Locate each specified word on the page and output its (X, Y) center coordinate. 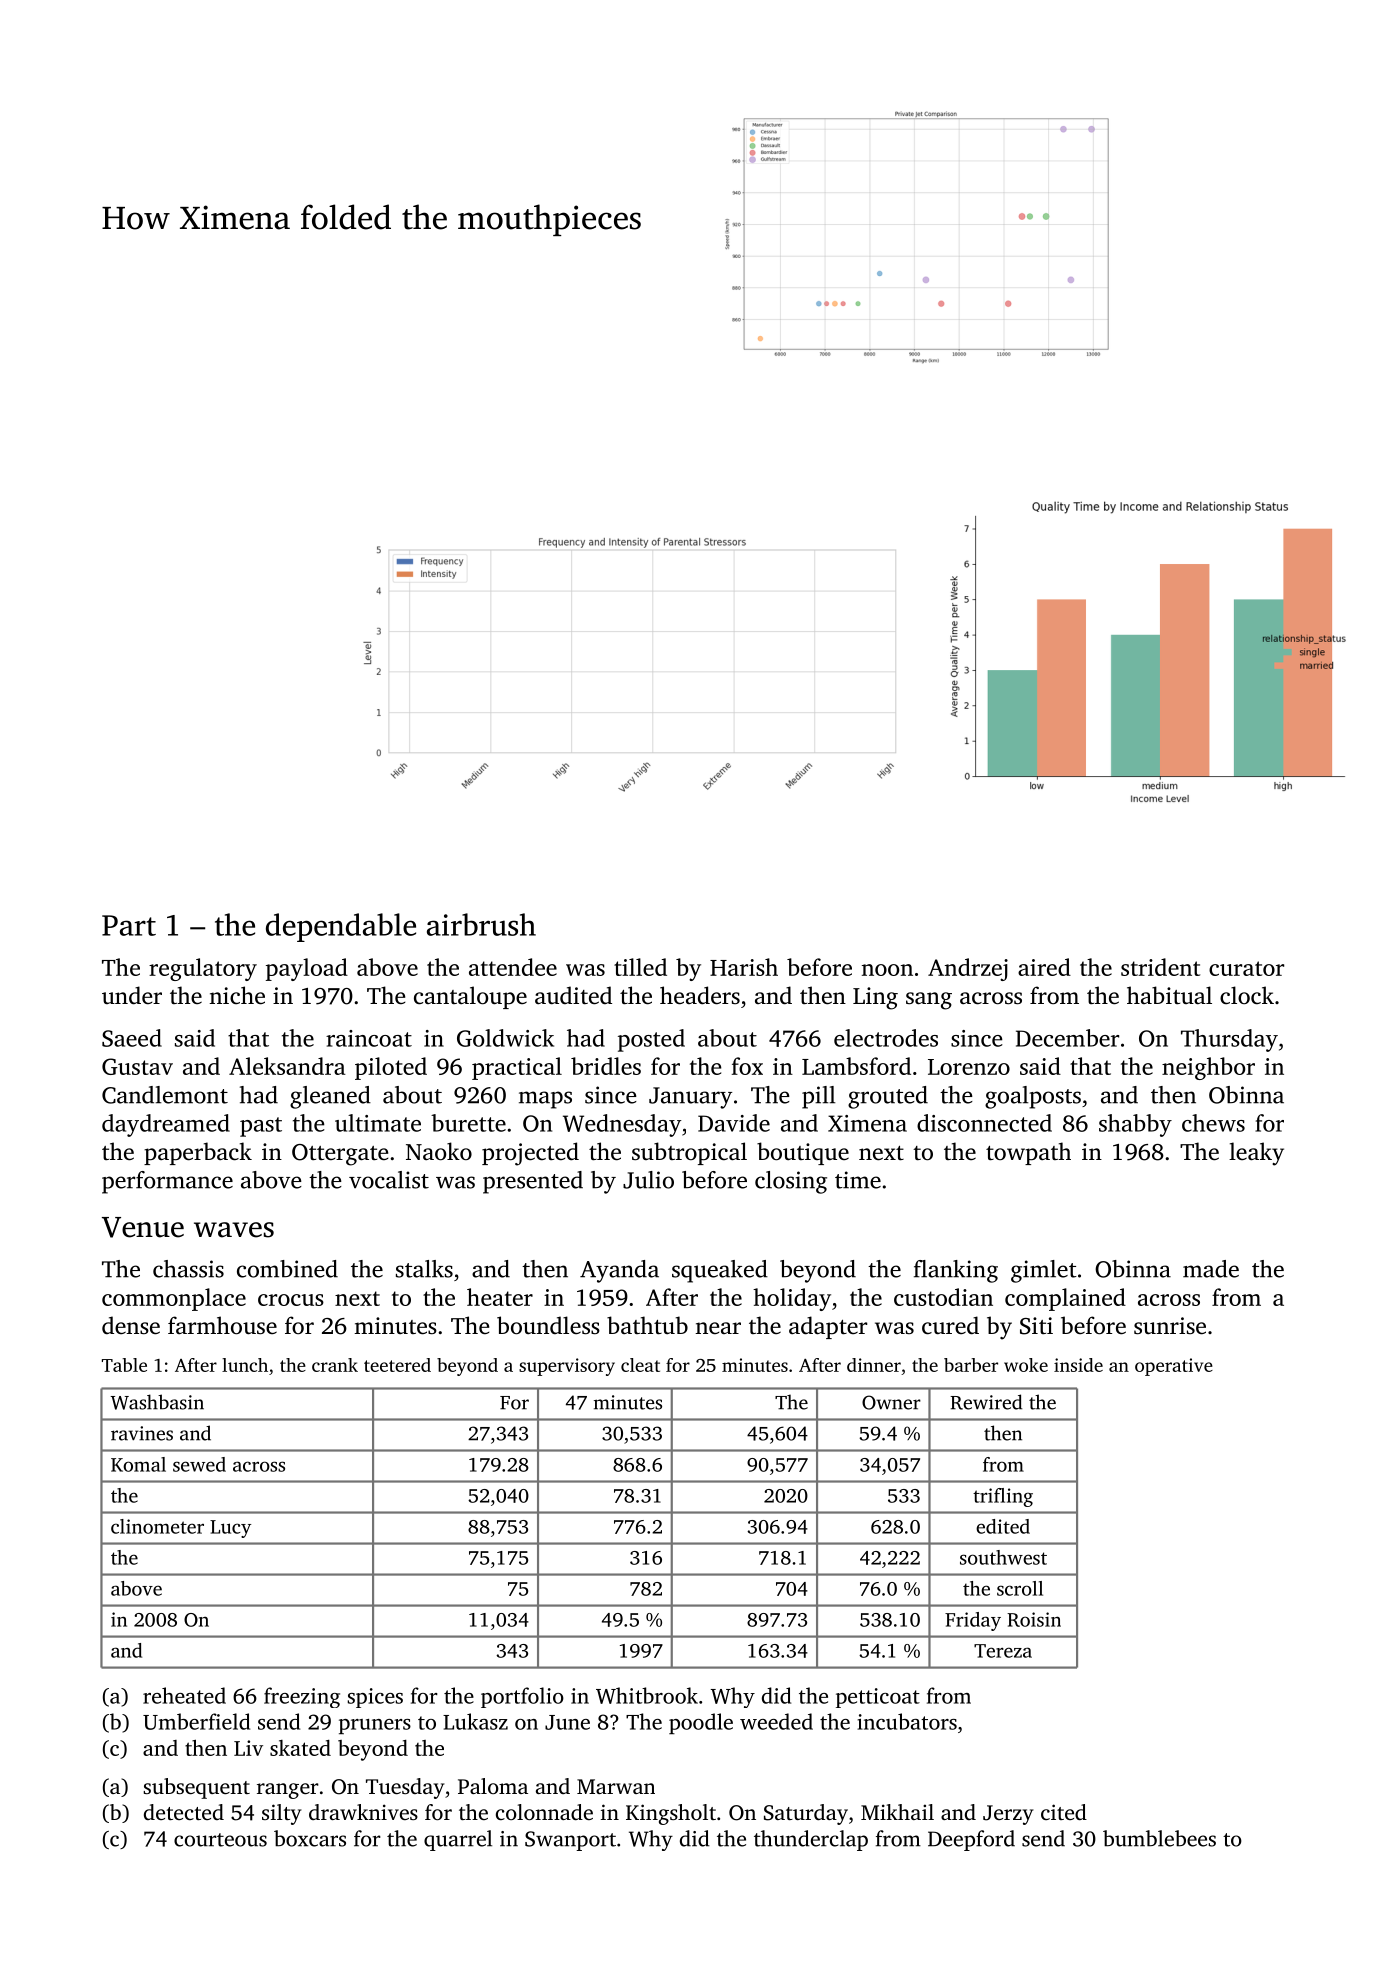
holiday (792, 1299)
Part (129, 925)
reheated (184, 1695)
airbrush (481, 924)
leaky (1256, 1154)
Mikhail (897, 1812)
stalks (424, 1269)
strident (1160, 967)
